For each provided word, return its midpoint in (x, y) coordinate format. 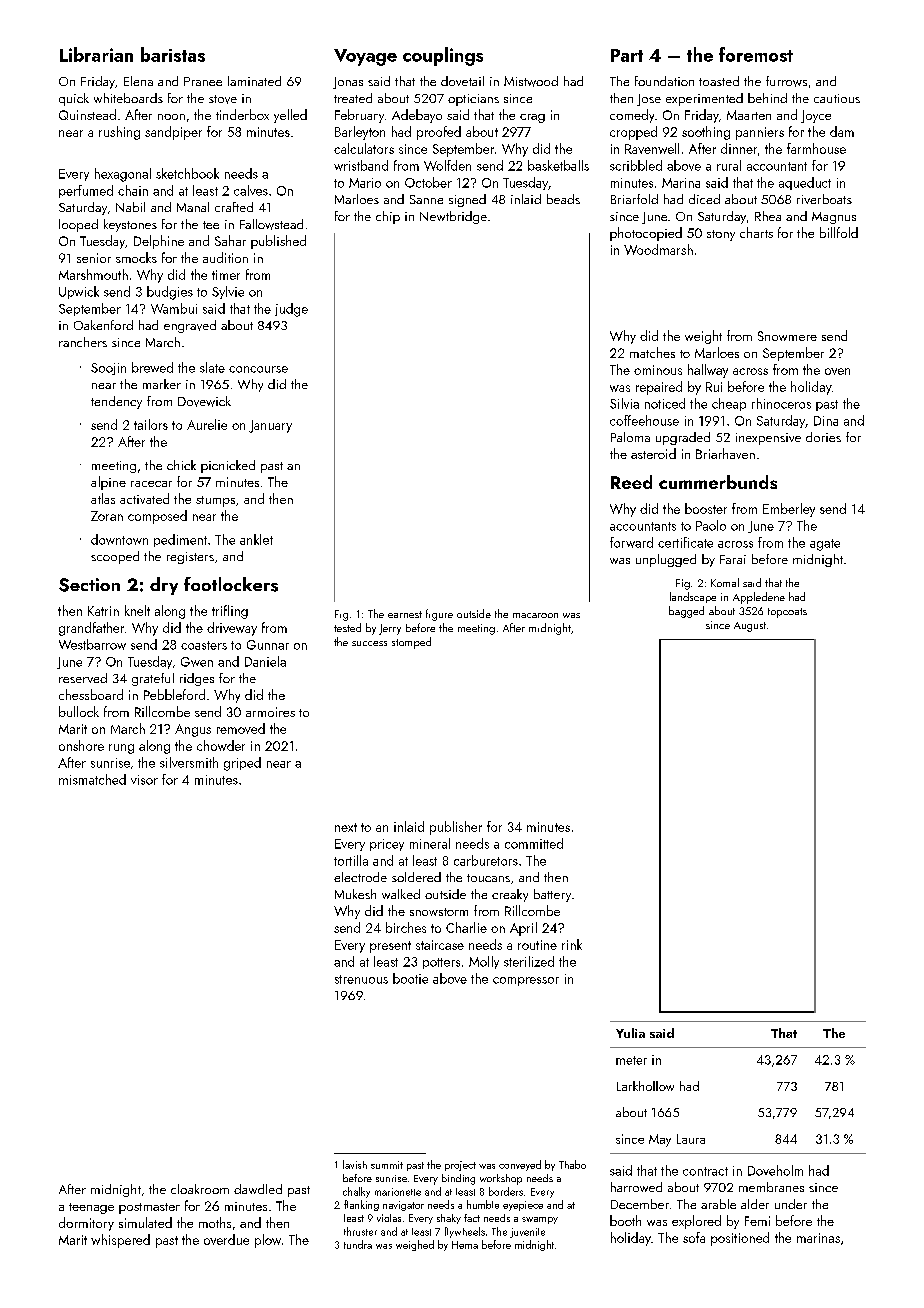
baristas (173, 54)
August (750, 627)
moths (215, 1222)
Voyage (365, 57)
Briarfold (634, 199)
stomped (411, 643)
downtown (119, 539)
